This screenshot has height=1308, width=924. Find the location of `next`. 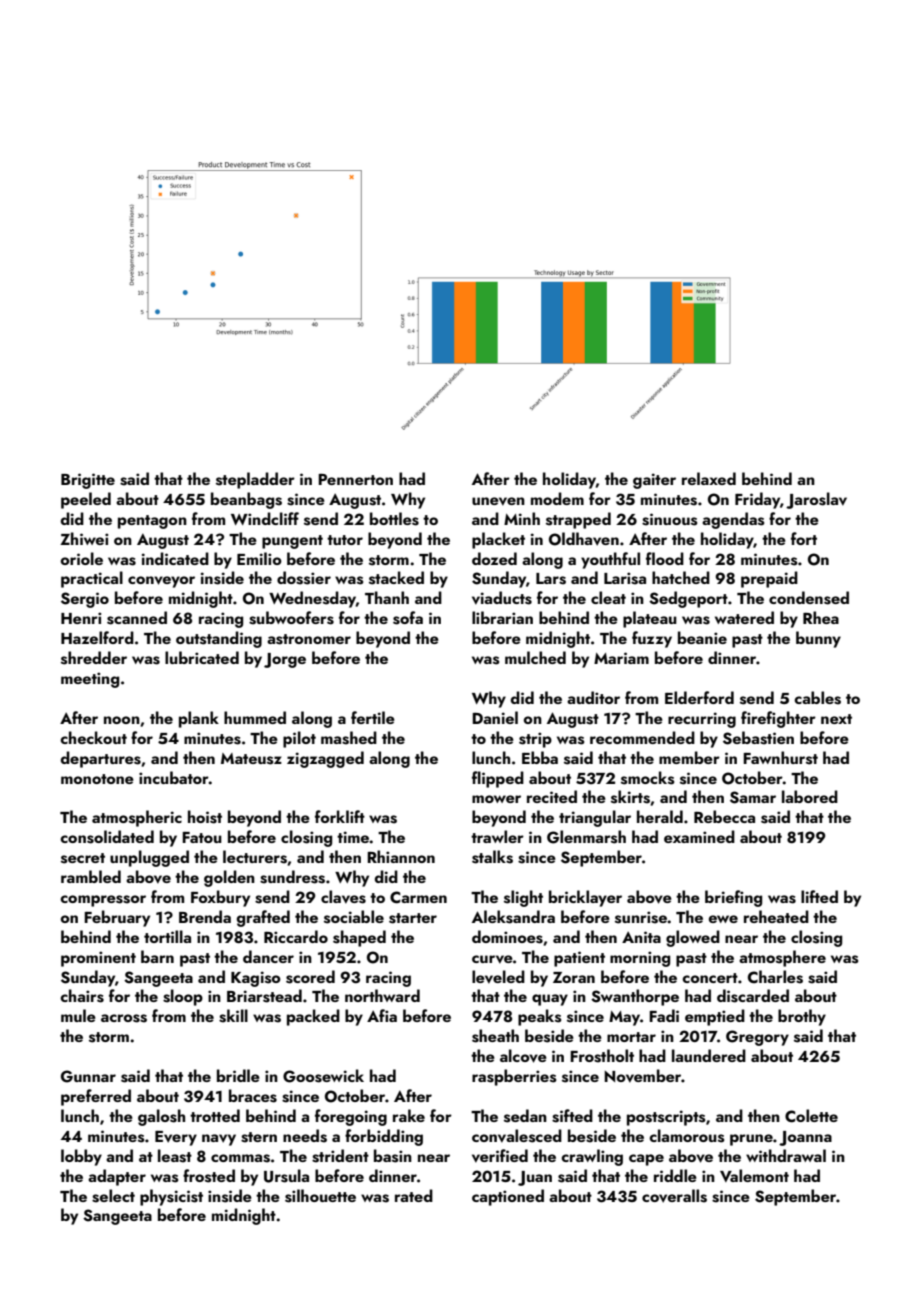

next is located at coordinates (836, 719).
